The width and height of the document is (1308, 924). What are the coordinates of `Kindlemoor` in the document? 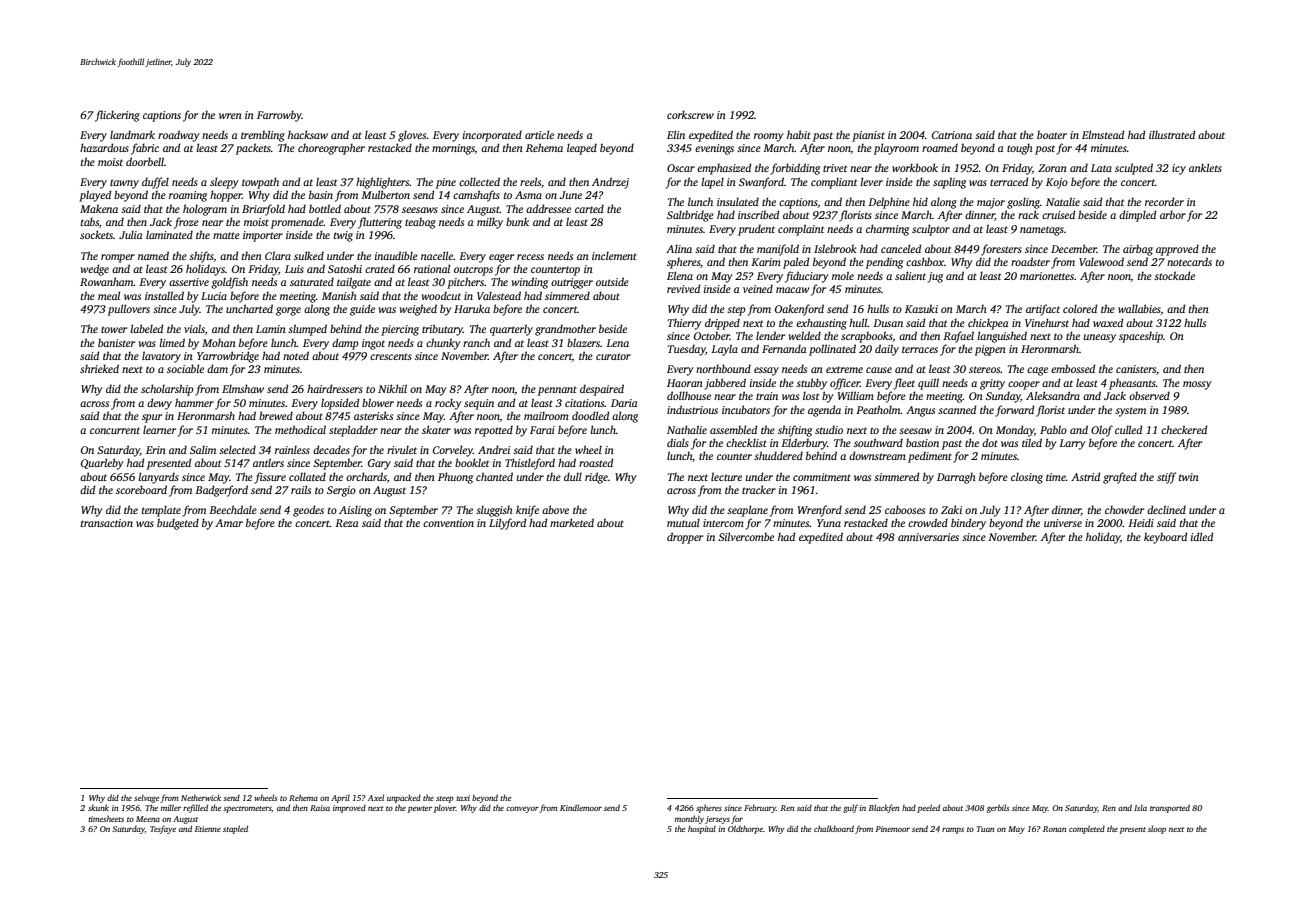 It's located at (581, 807).
